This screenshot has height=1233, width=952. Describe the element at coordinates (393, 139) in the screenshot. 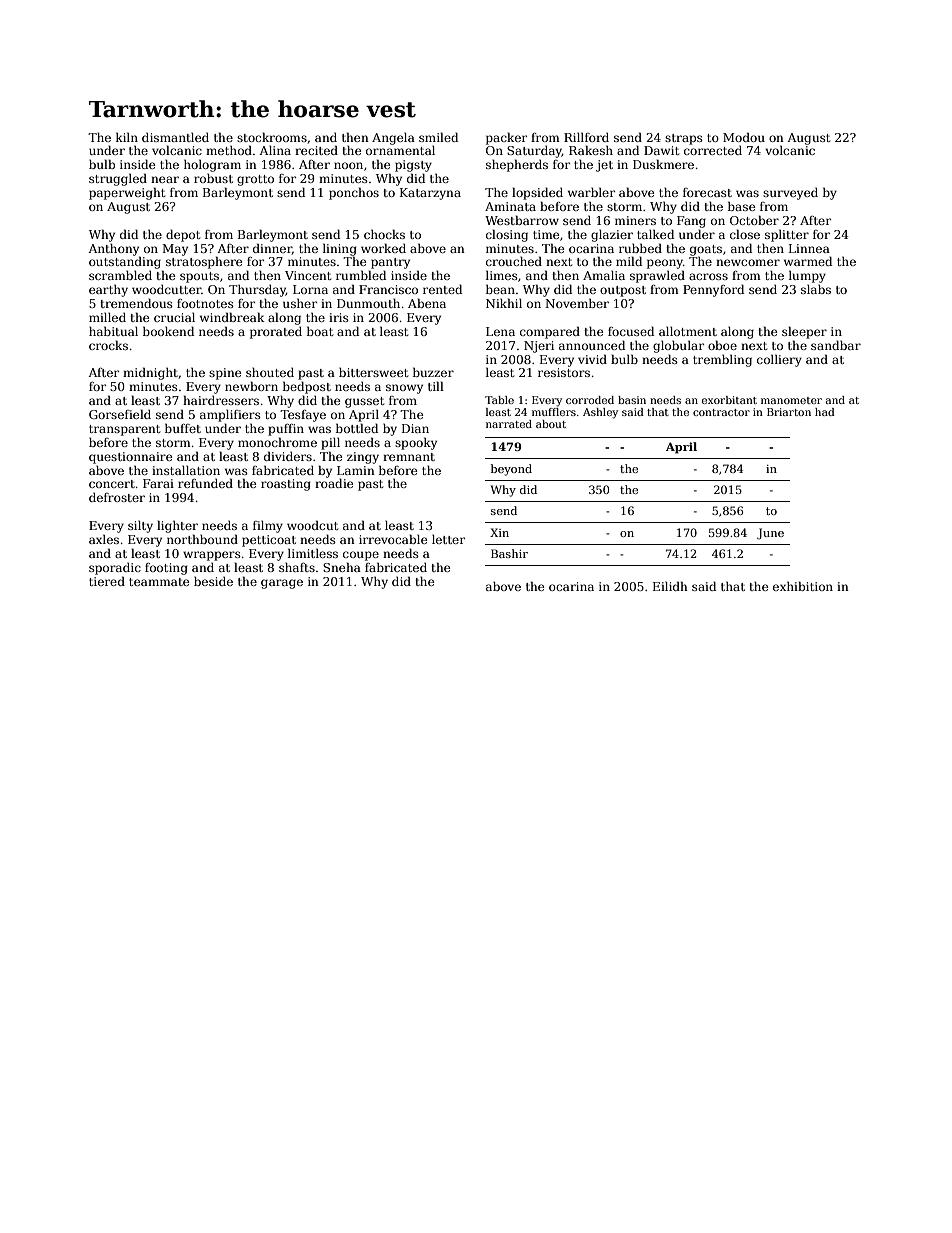

I see `Angela` at that location.
